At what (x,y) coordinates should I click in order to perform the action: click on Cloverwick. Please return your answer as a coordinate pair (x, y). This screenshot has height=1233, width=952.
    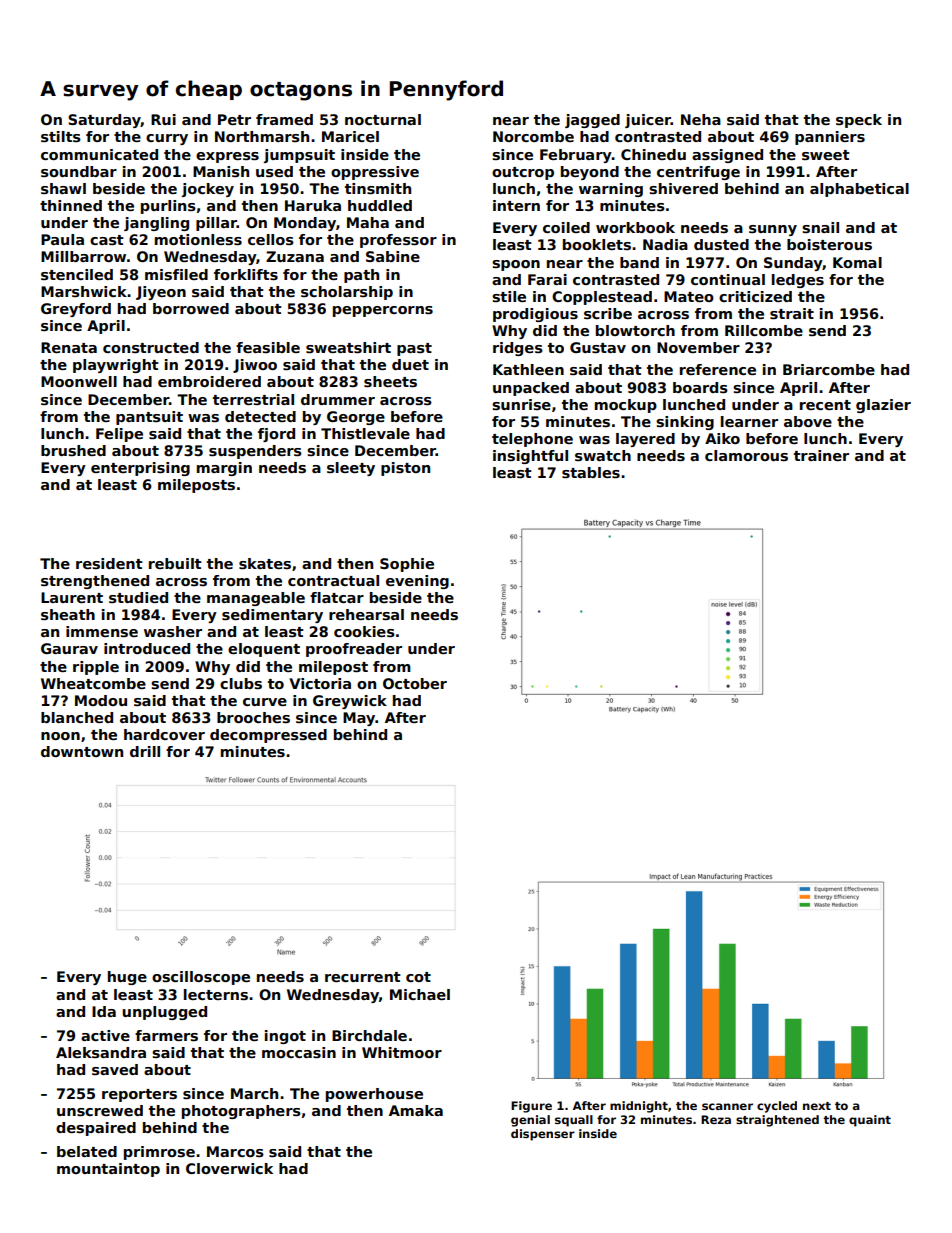
    Looking at the image, I should click on (229, 1168).
